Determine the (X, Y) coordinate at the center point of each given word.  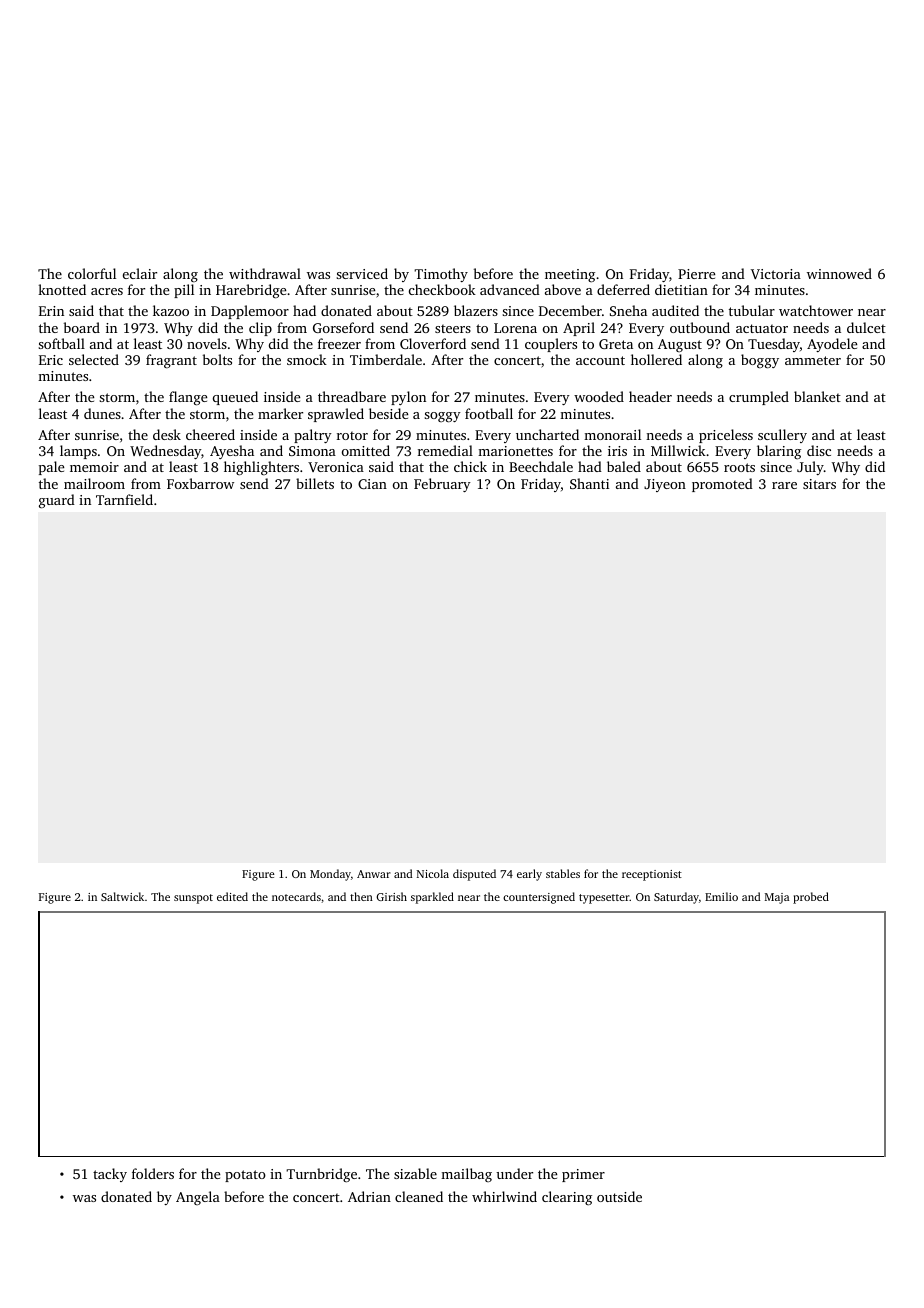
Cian (372, 484)
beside (388, 413)
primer (583, 1175)
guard (57, 501)
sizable (415, 1173)
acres (107, 291)
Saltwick (122, 896)
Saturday (676, 898)
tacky (110, 1175)
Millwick (678, 450)
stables (563, 873)
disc (819, 450)
